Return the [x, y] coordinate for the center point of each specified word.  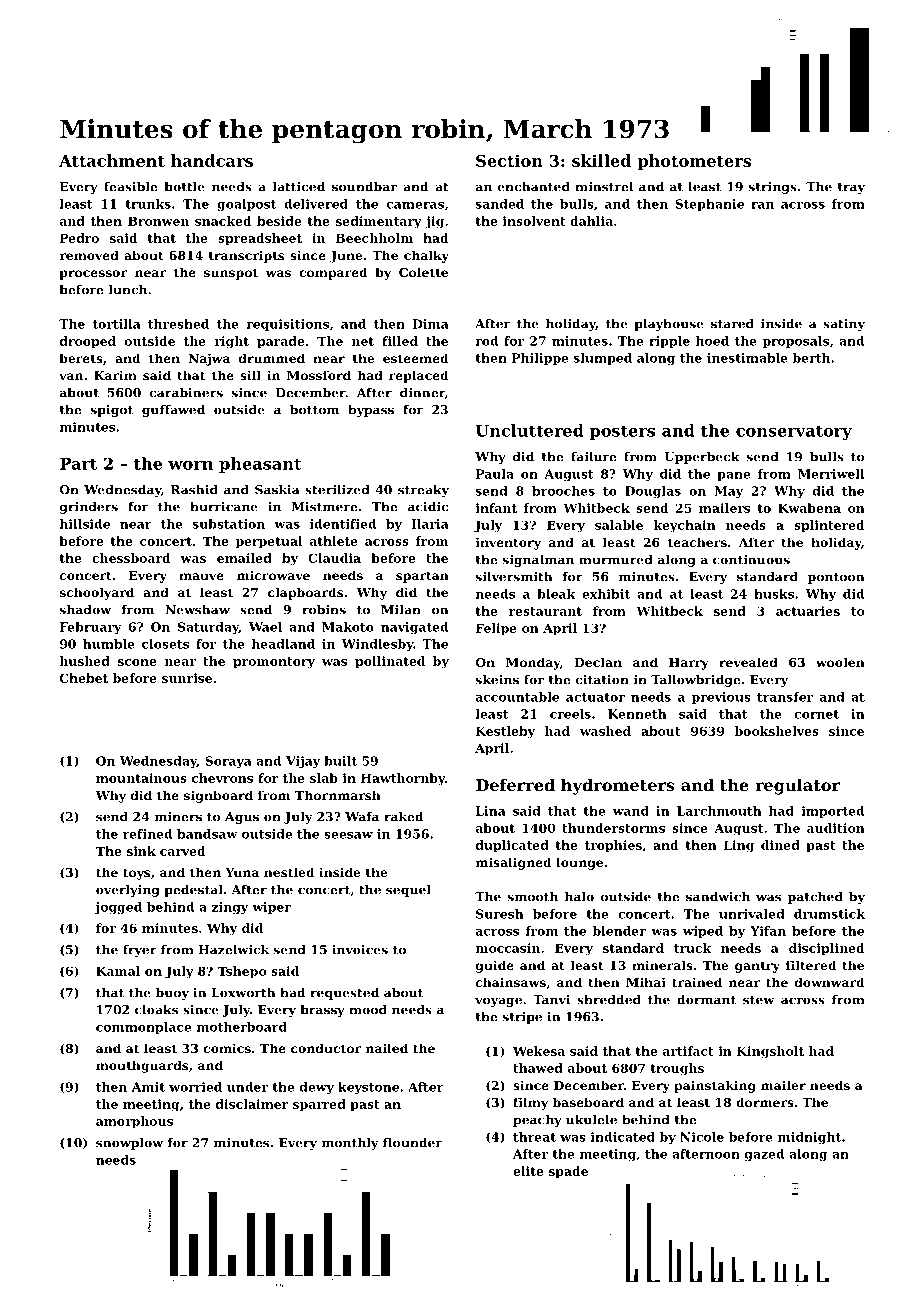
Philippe [540, 359]
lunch [128, 290]
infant [496, 508]
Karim [115, 375]
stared [732, 324]
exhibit [606, 594]
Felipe [496, 629]
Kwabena [809, 508]
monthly [350, 1144]
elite [528, 1171]
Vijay [303, 762]
